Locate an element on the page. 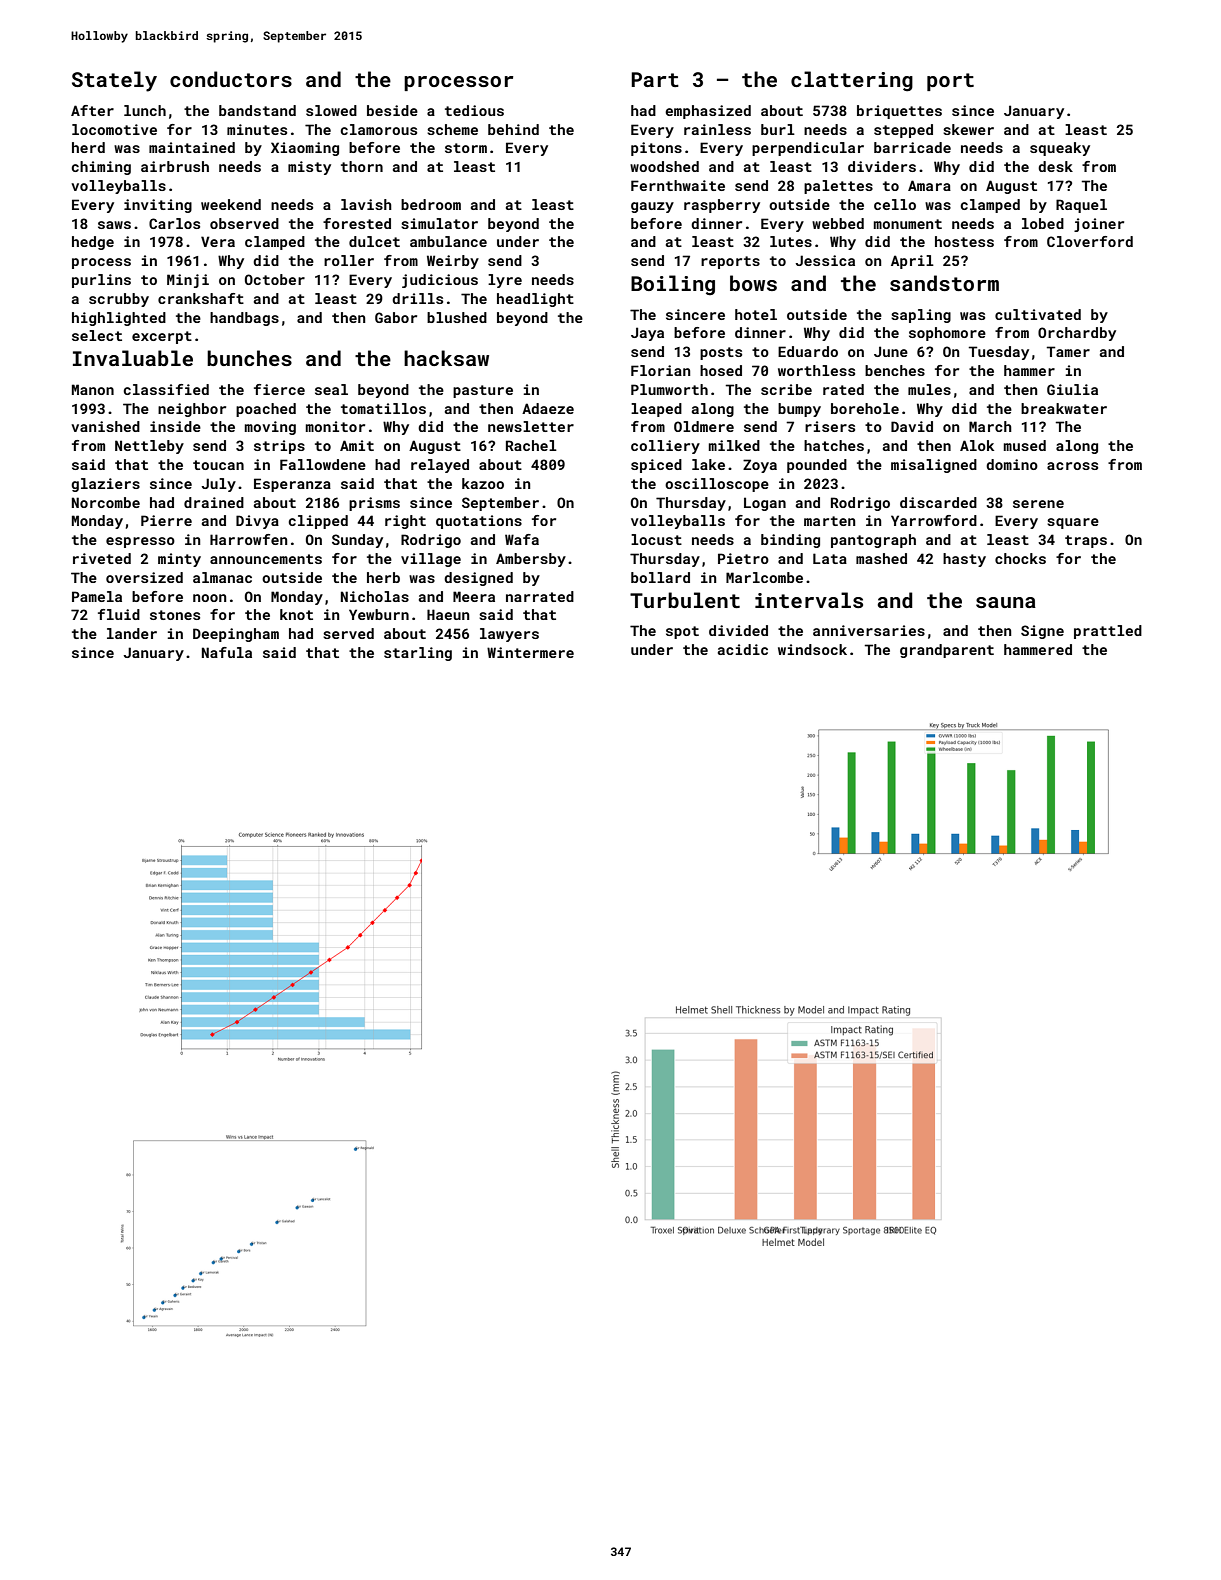 This image has height=1580, width=1221. Stately is located at coordinates (114, 81).
